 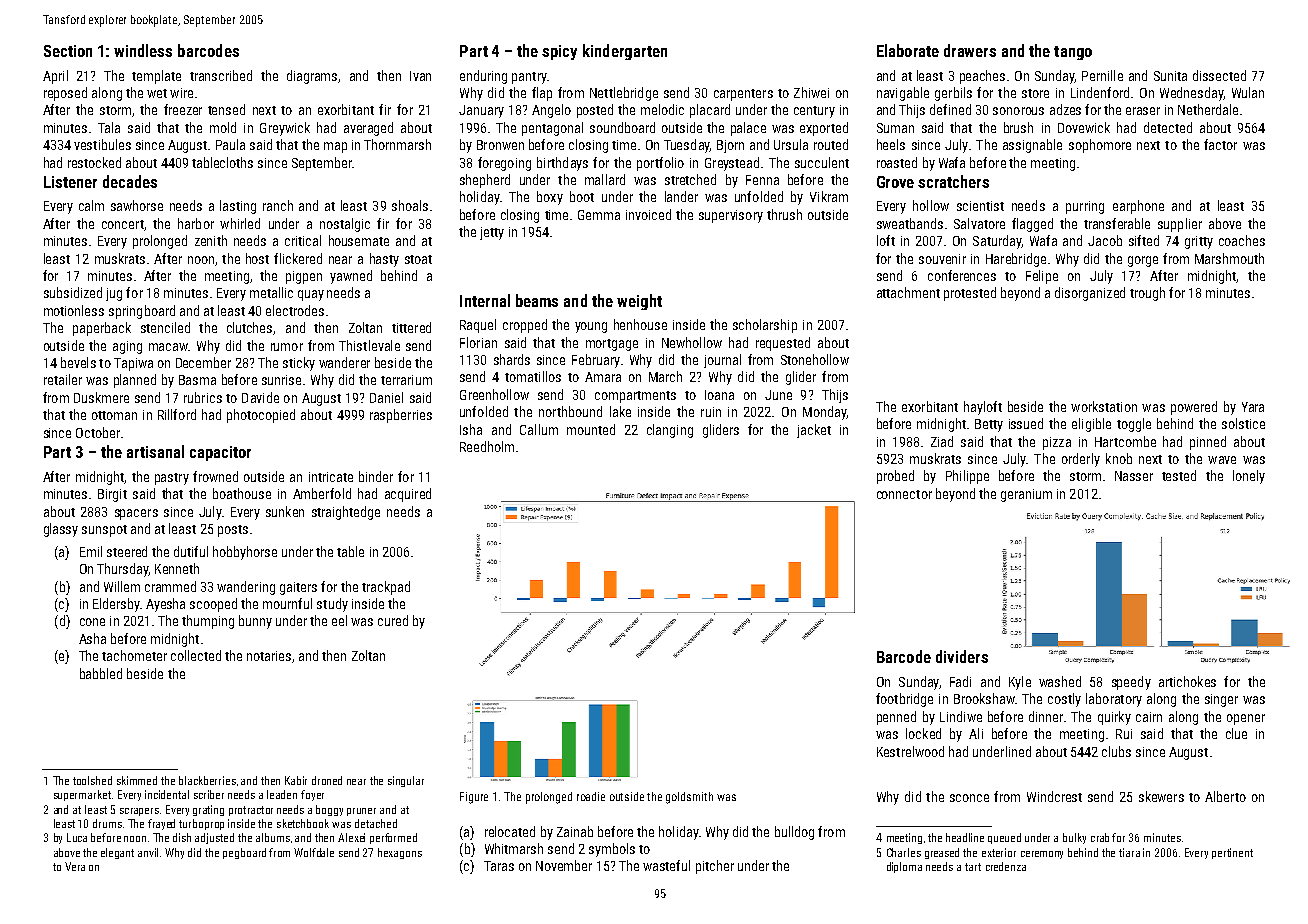 I want to click on collected, so click(x=196, y=655).
